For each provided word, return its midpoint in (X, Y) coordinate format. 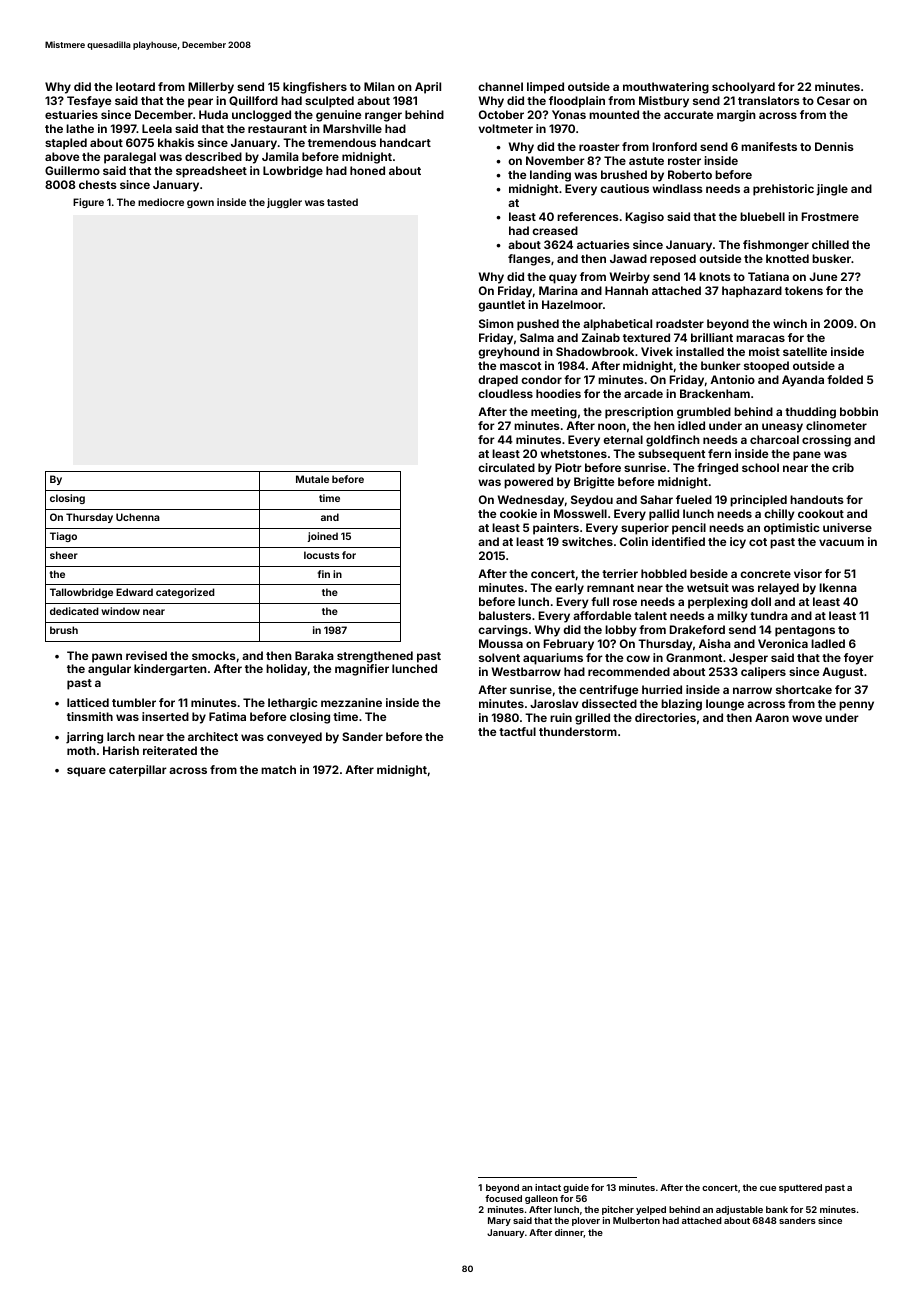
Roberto (690, 174)
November (555, 160)
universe (847, 527)
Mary (499, 1221)
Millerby (211, 88)
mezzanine (351, 702)
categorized (185, 593)
